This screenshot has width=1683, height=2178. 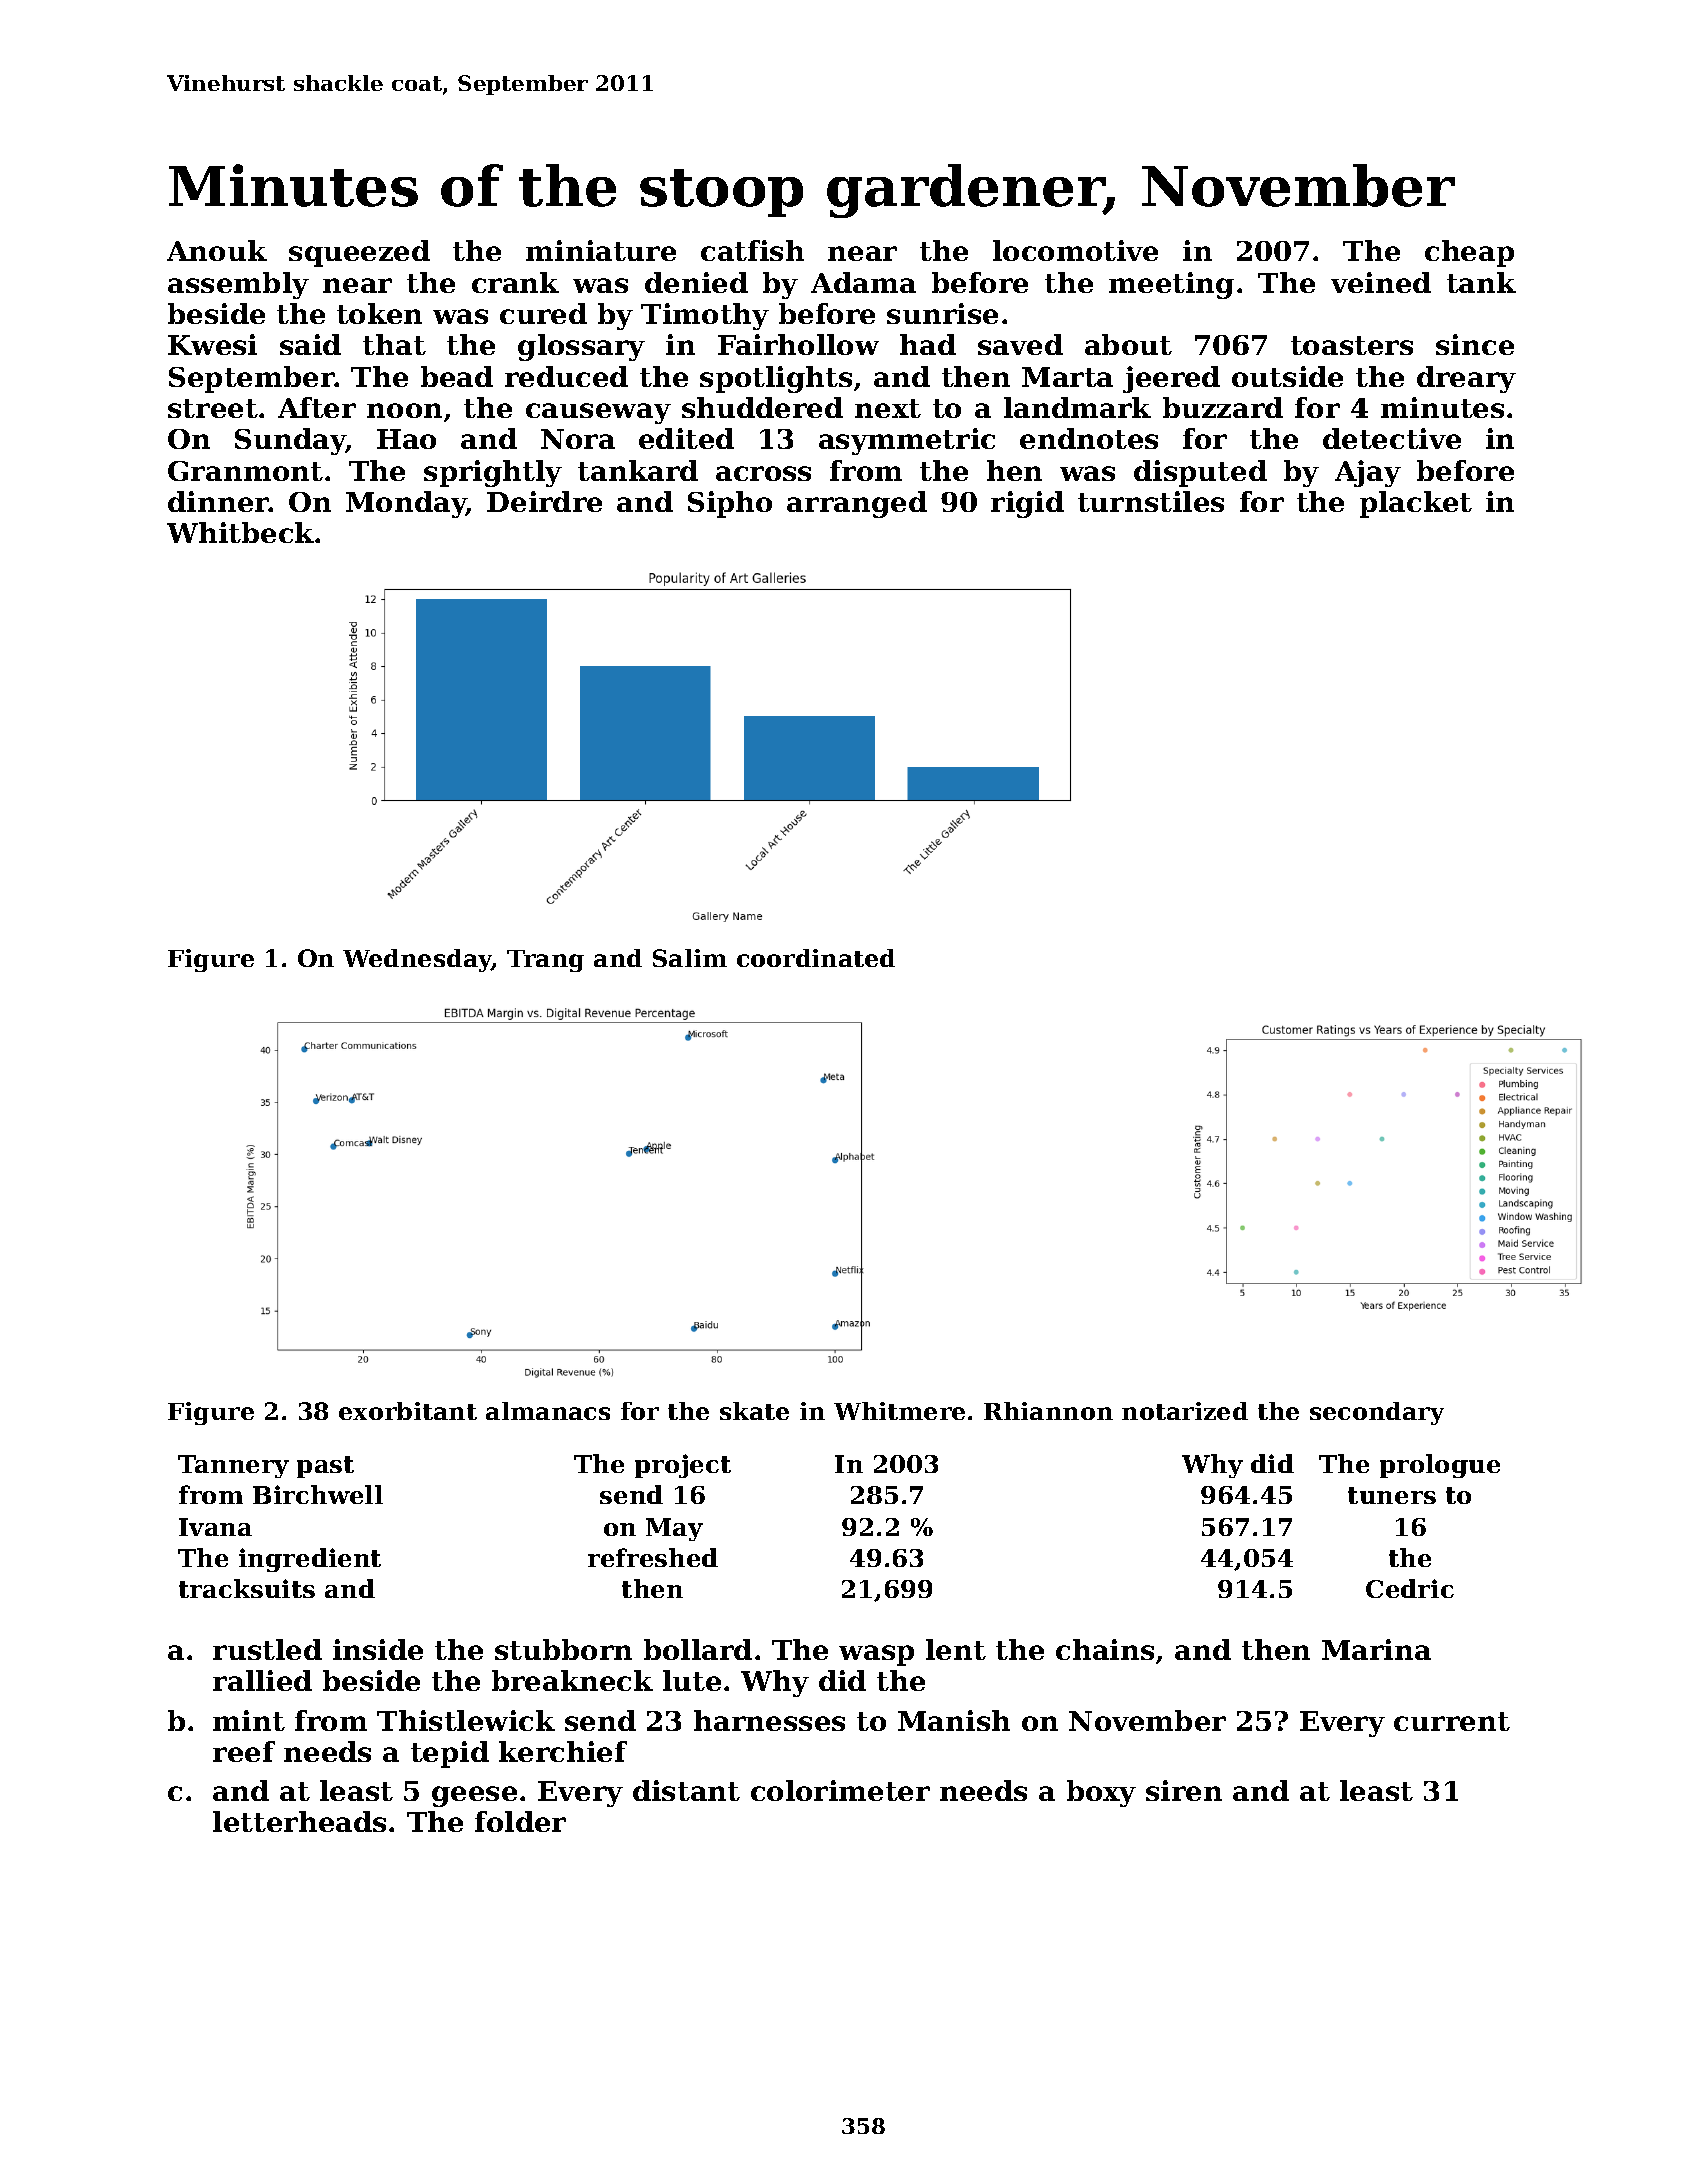 What do you see at coordinates (548, 1411) in the screenshot?
I see `almanacs` at bounding box center [548, 1411].
